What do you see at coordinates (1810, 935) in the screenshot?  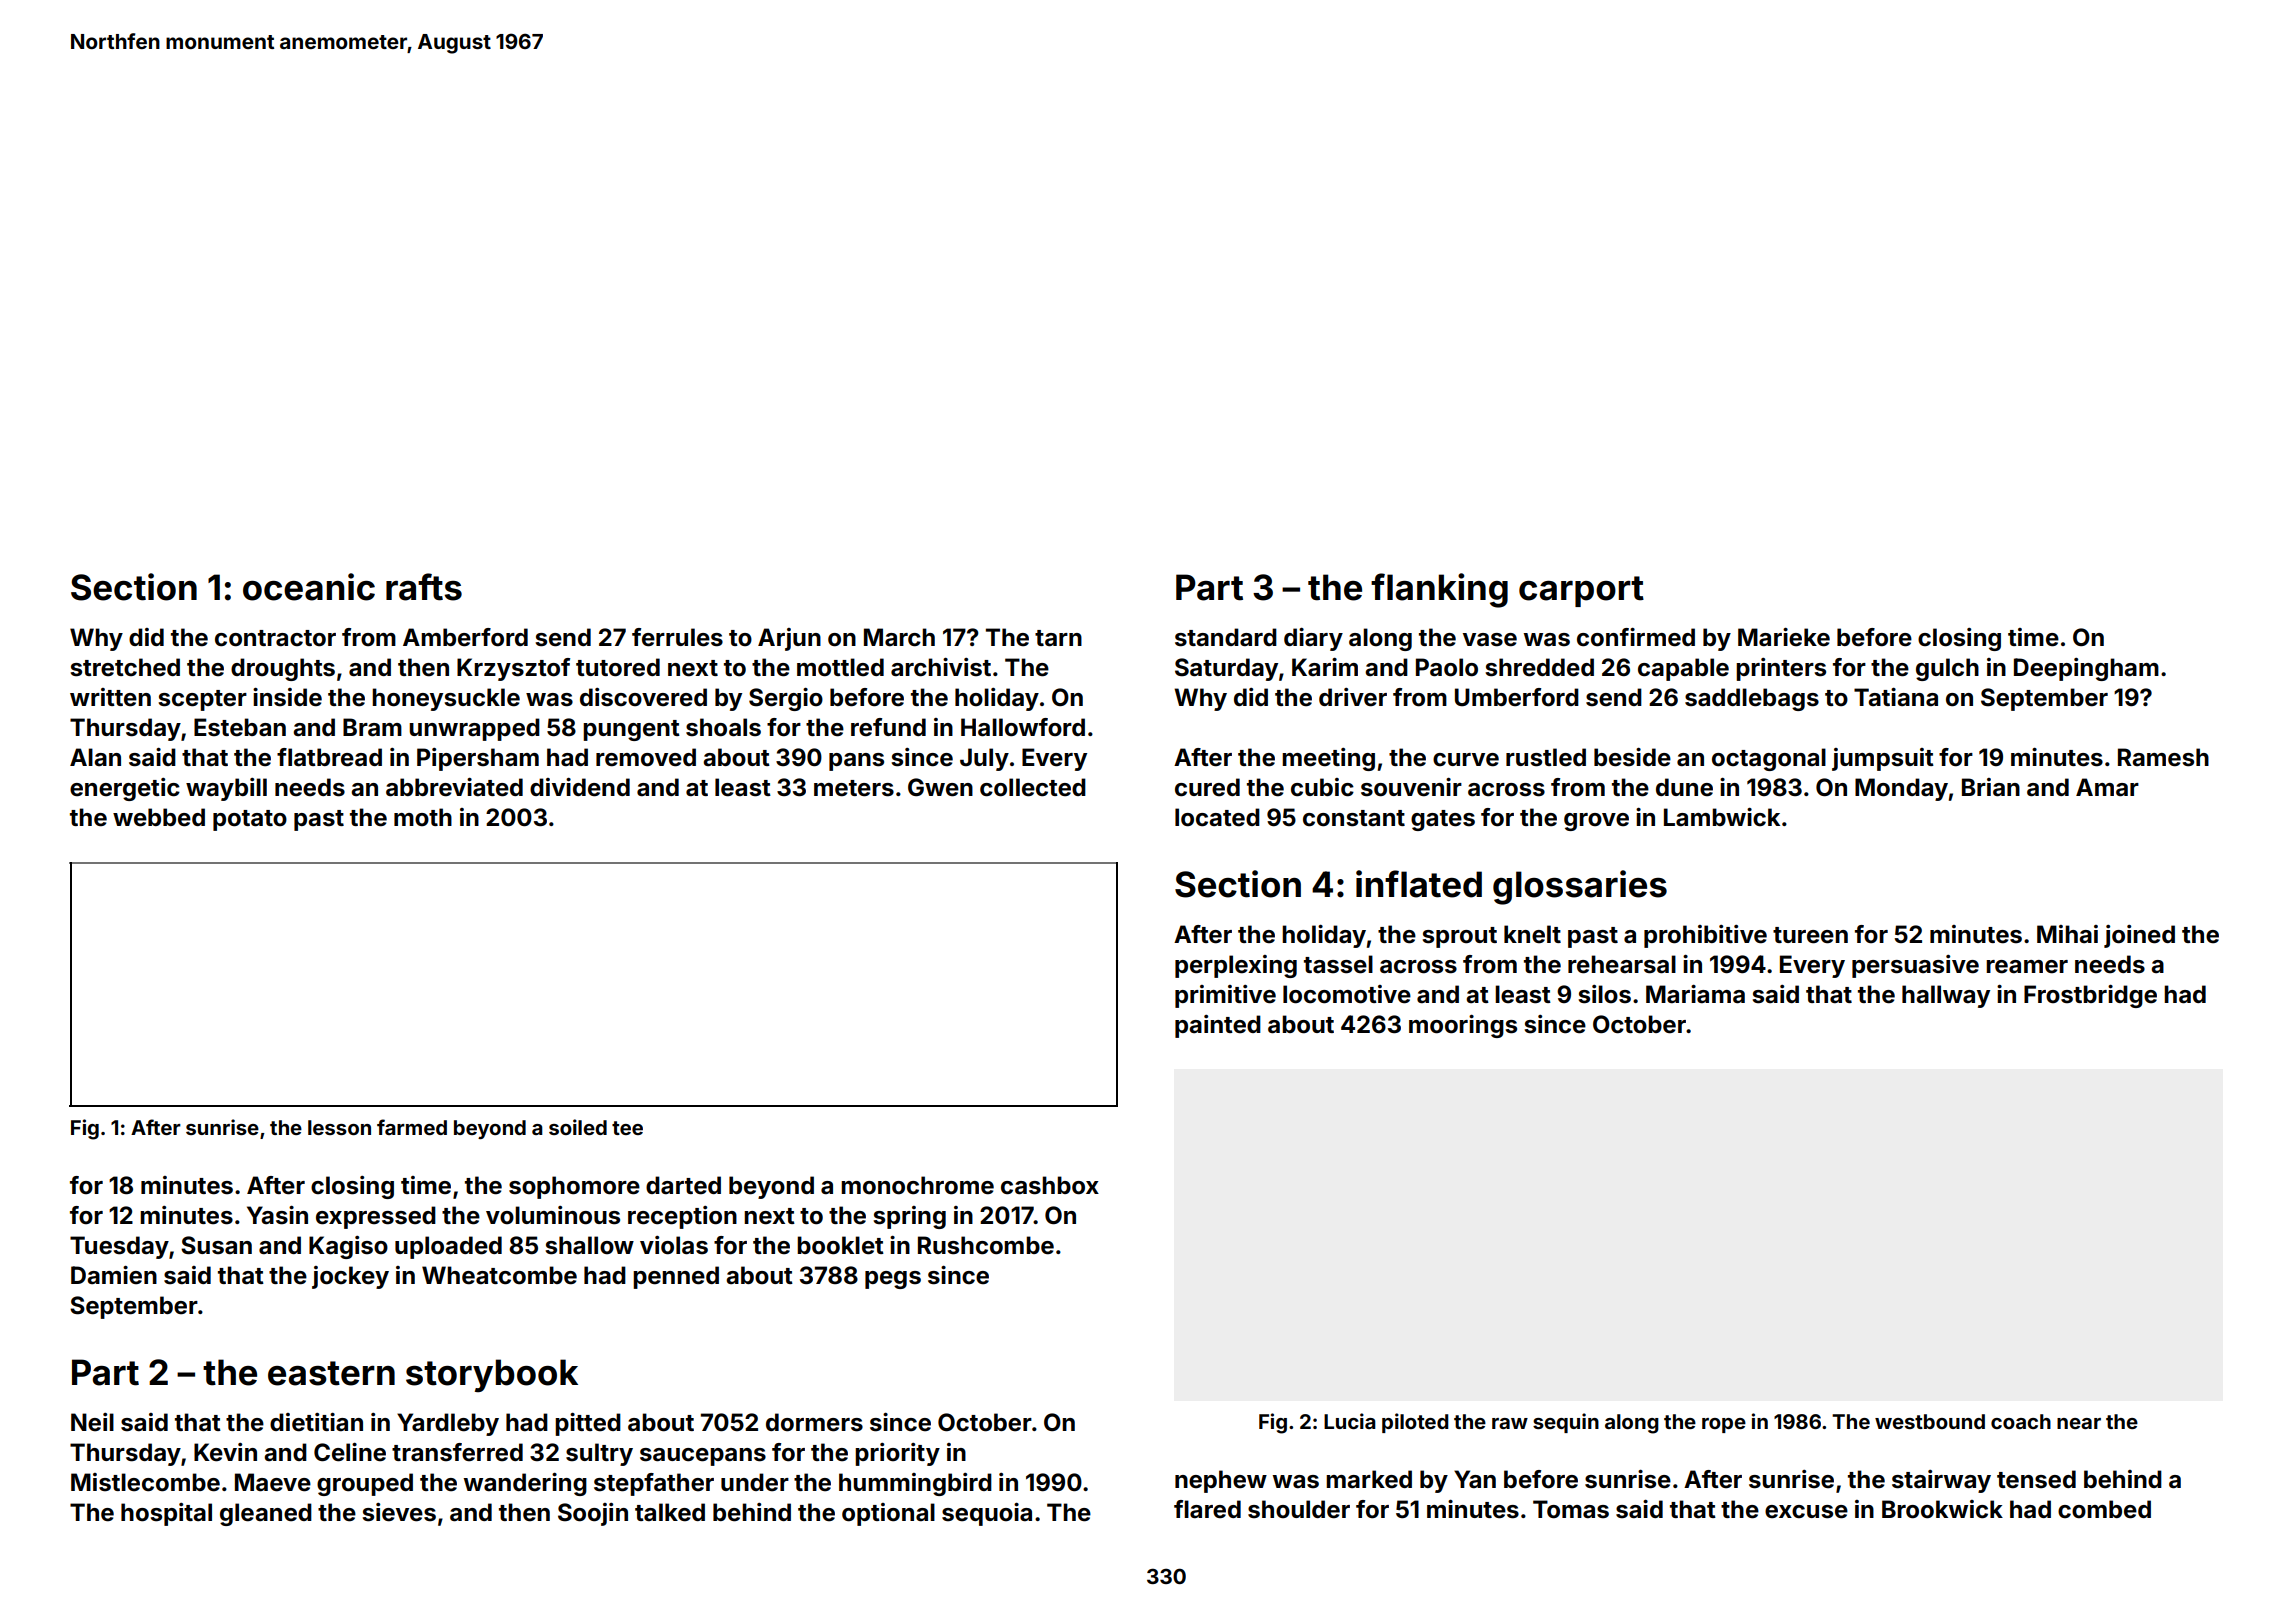 I see `tureen` at bounding box center [1810, 935].
